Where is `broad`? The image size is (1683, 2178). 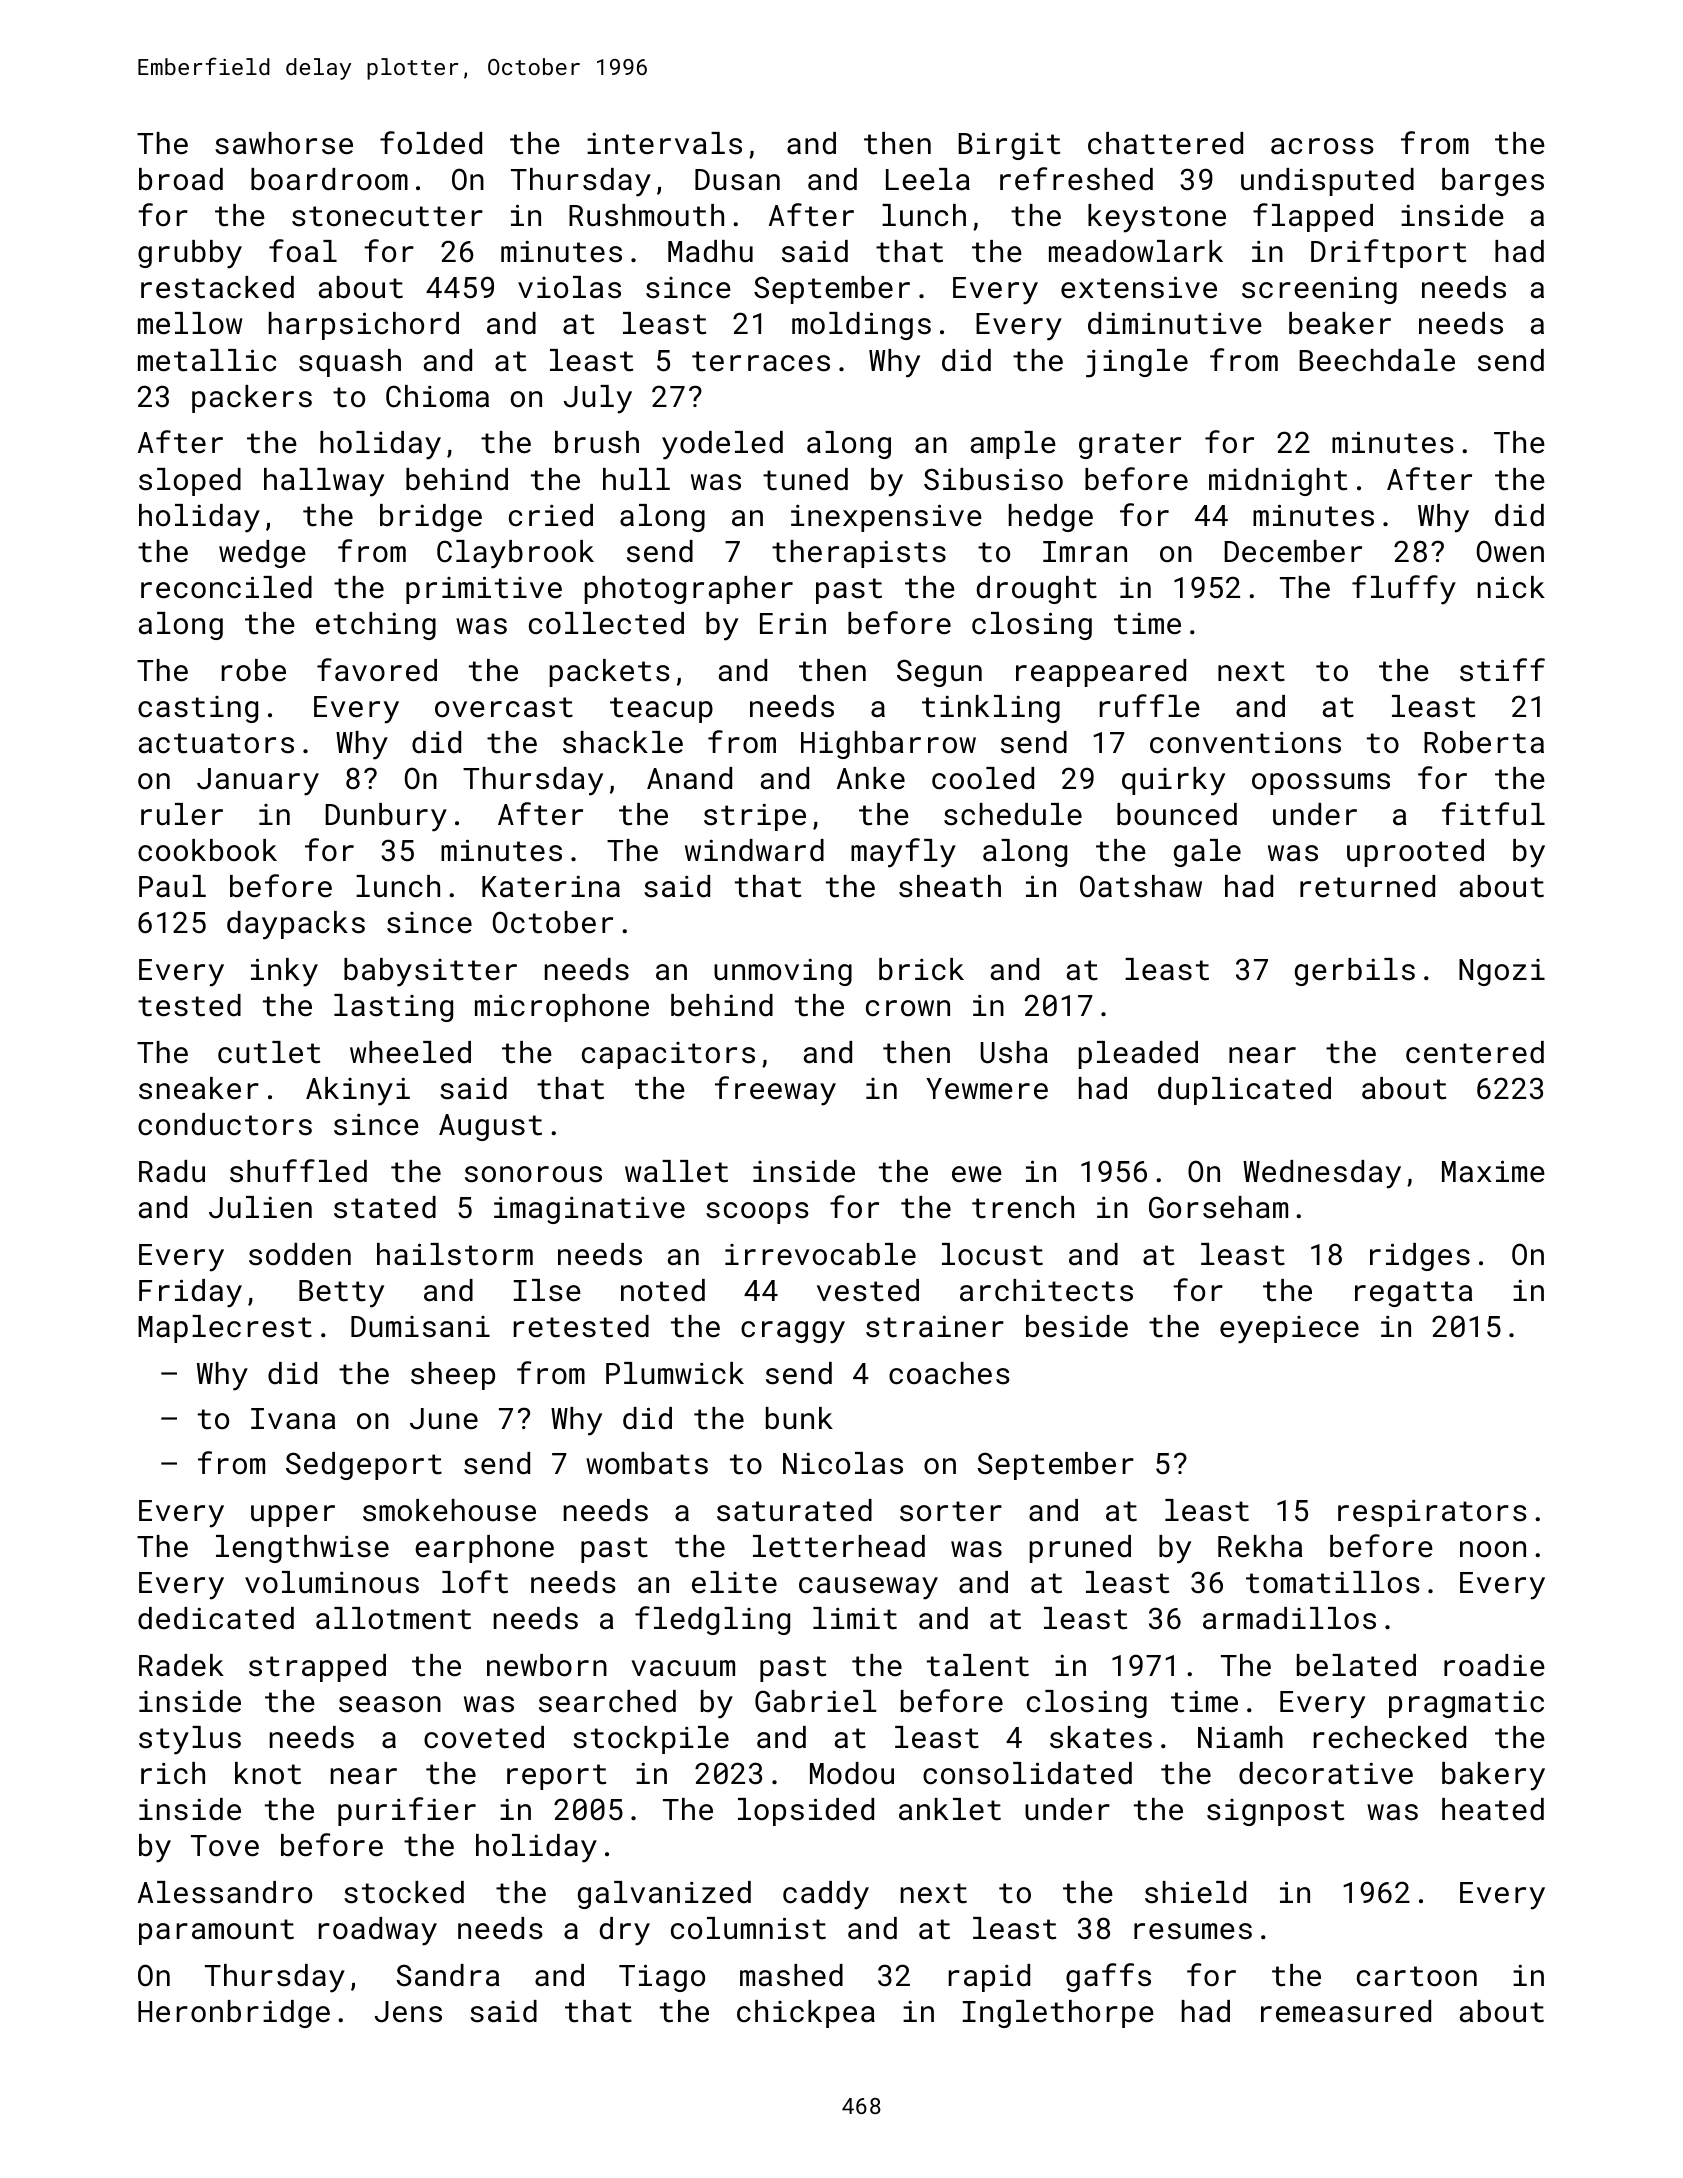 broad is located at coordinates (181, 179).
